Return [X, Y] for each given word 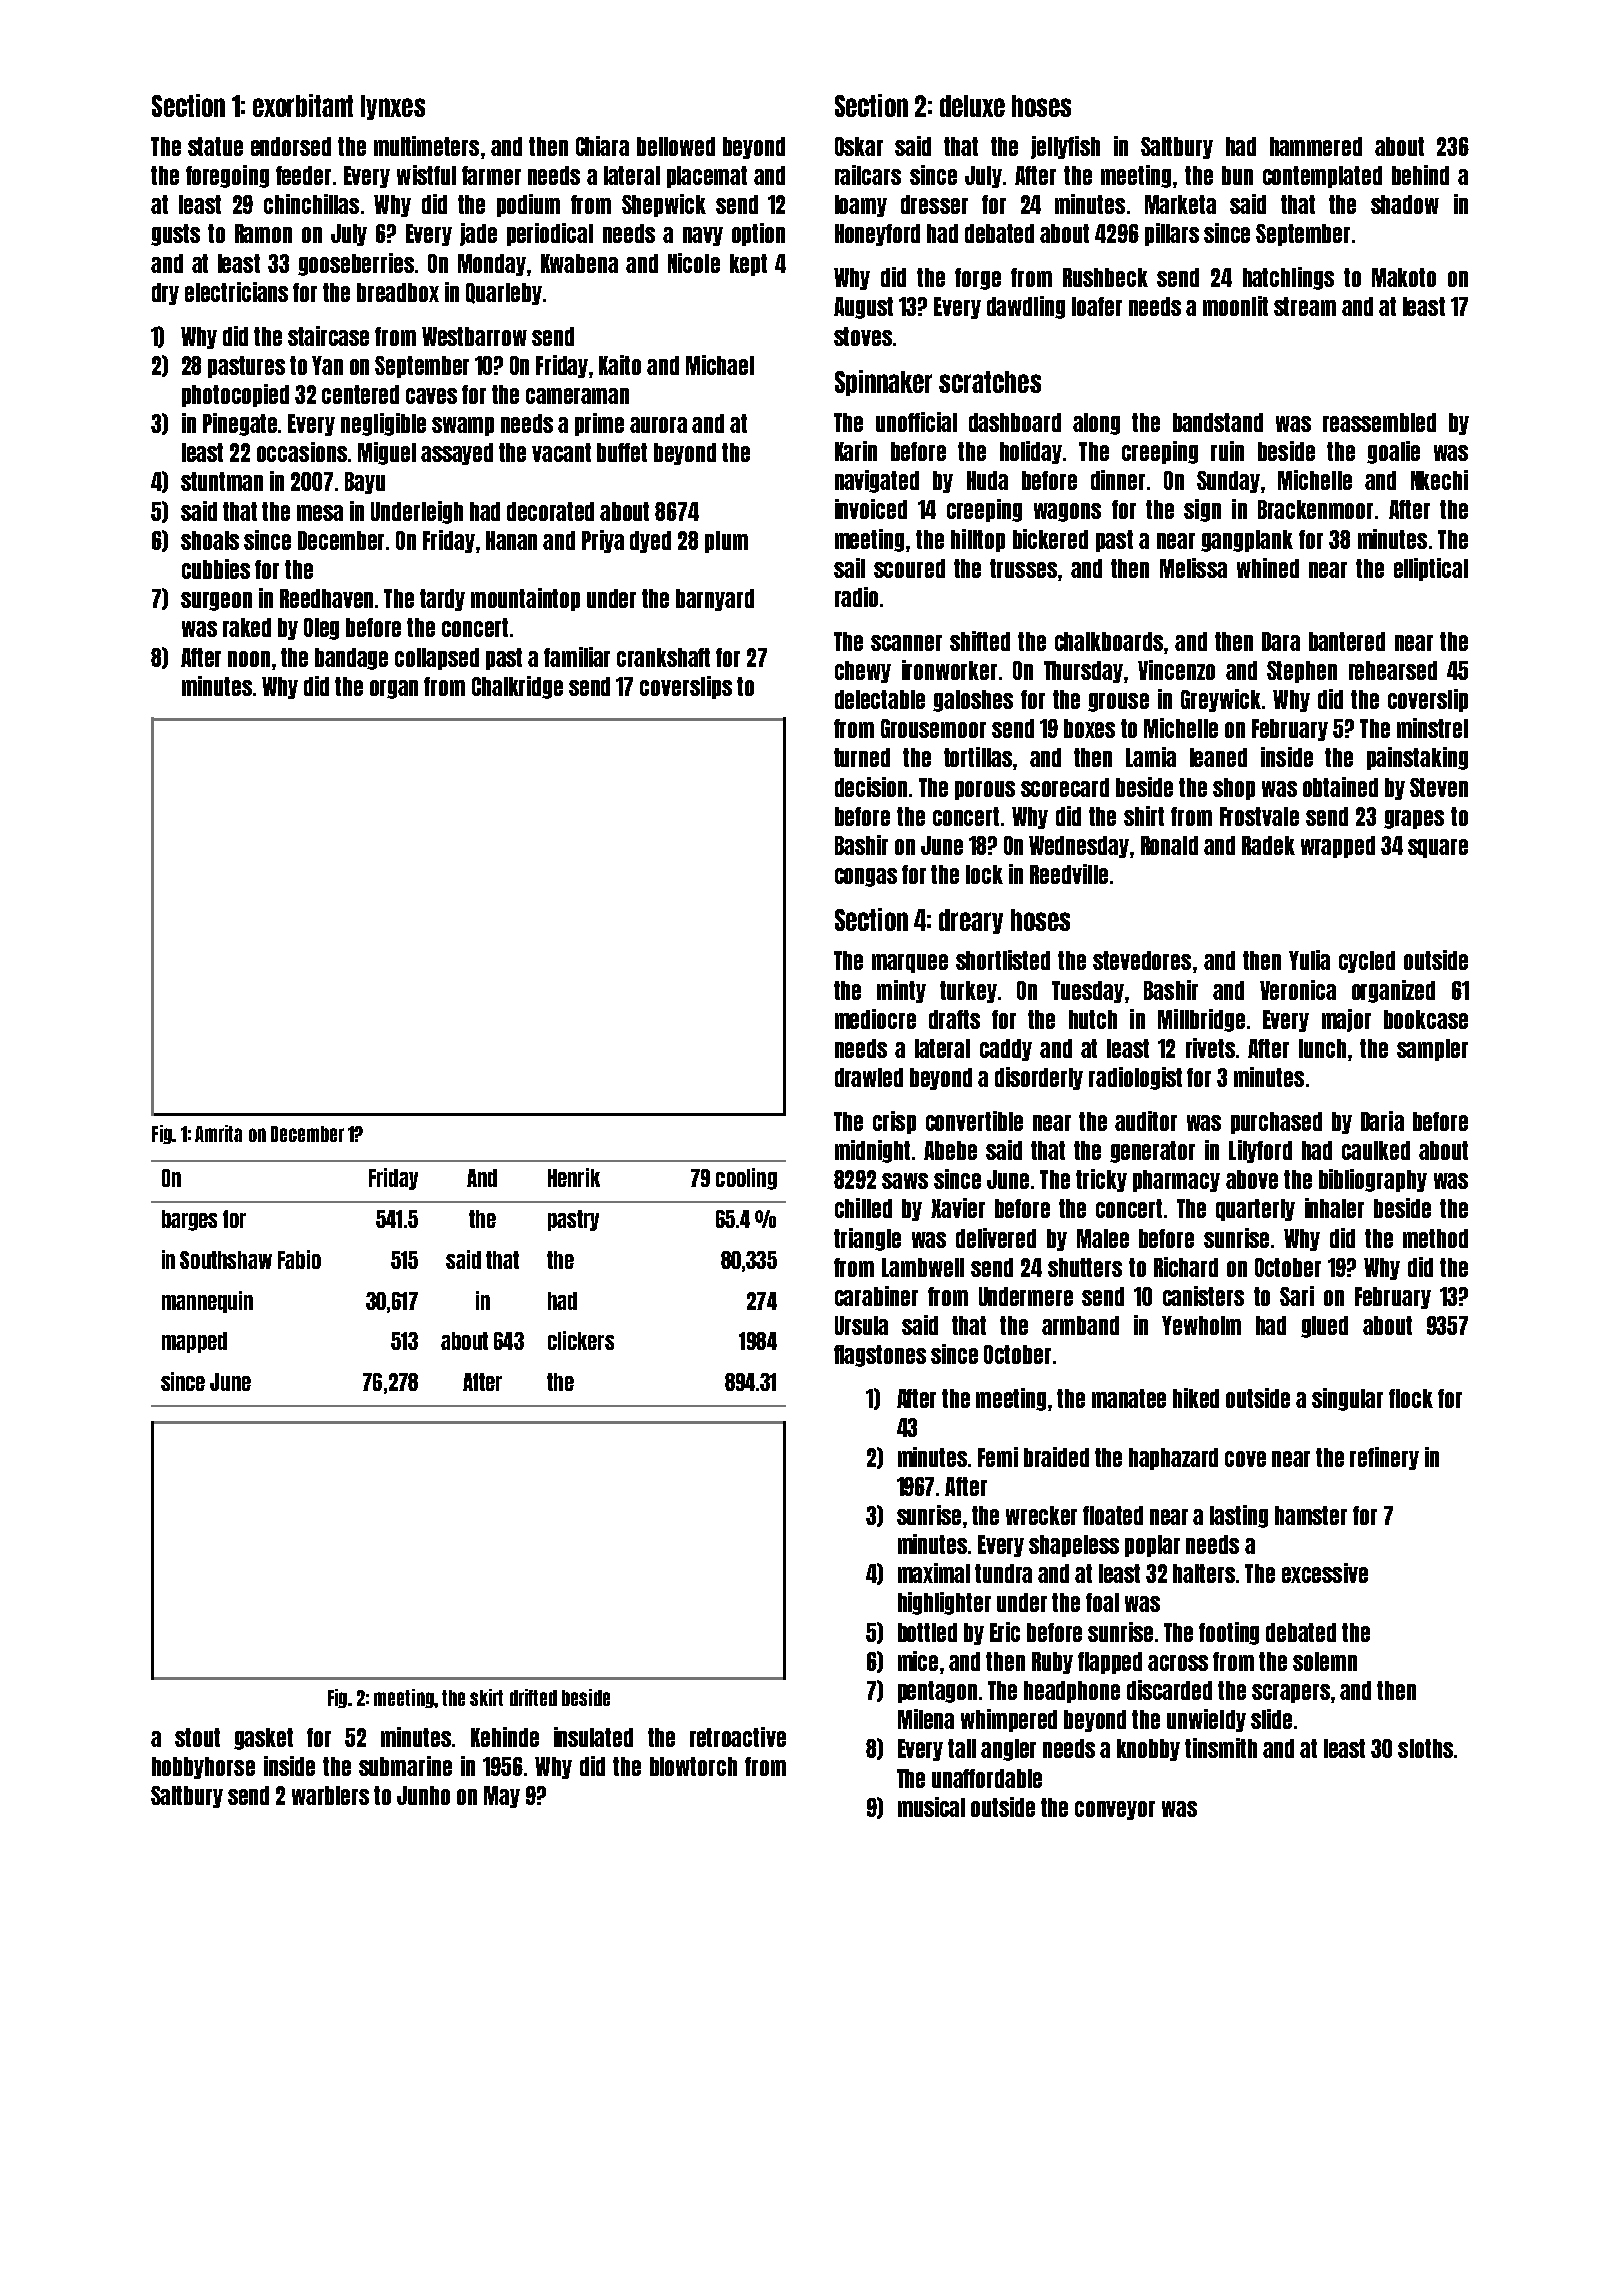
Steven [1439, 787]
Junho [423, 1795]
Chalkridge [517, 687]
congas [866, 877]
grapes [1414, 819]
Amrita [218, 1133]
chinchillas [311, 204]
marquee [910, 963]
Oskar [859, 146]
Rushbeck [1105, 277]
